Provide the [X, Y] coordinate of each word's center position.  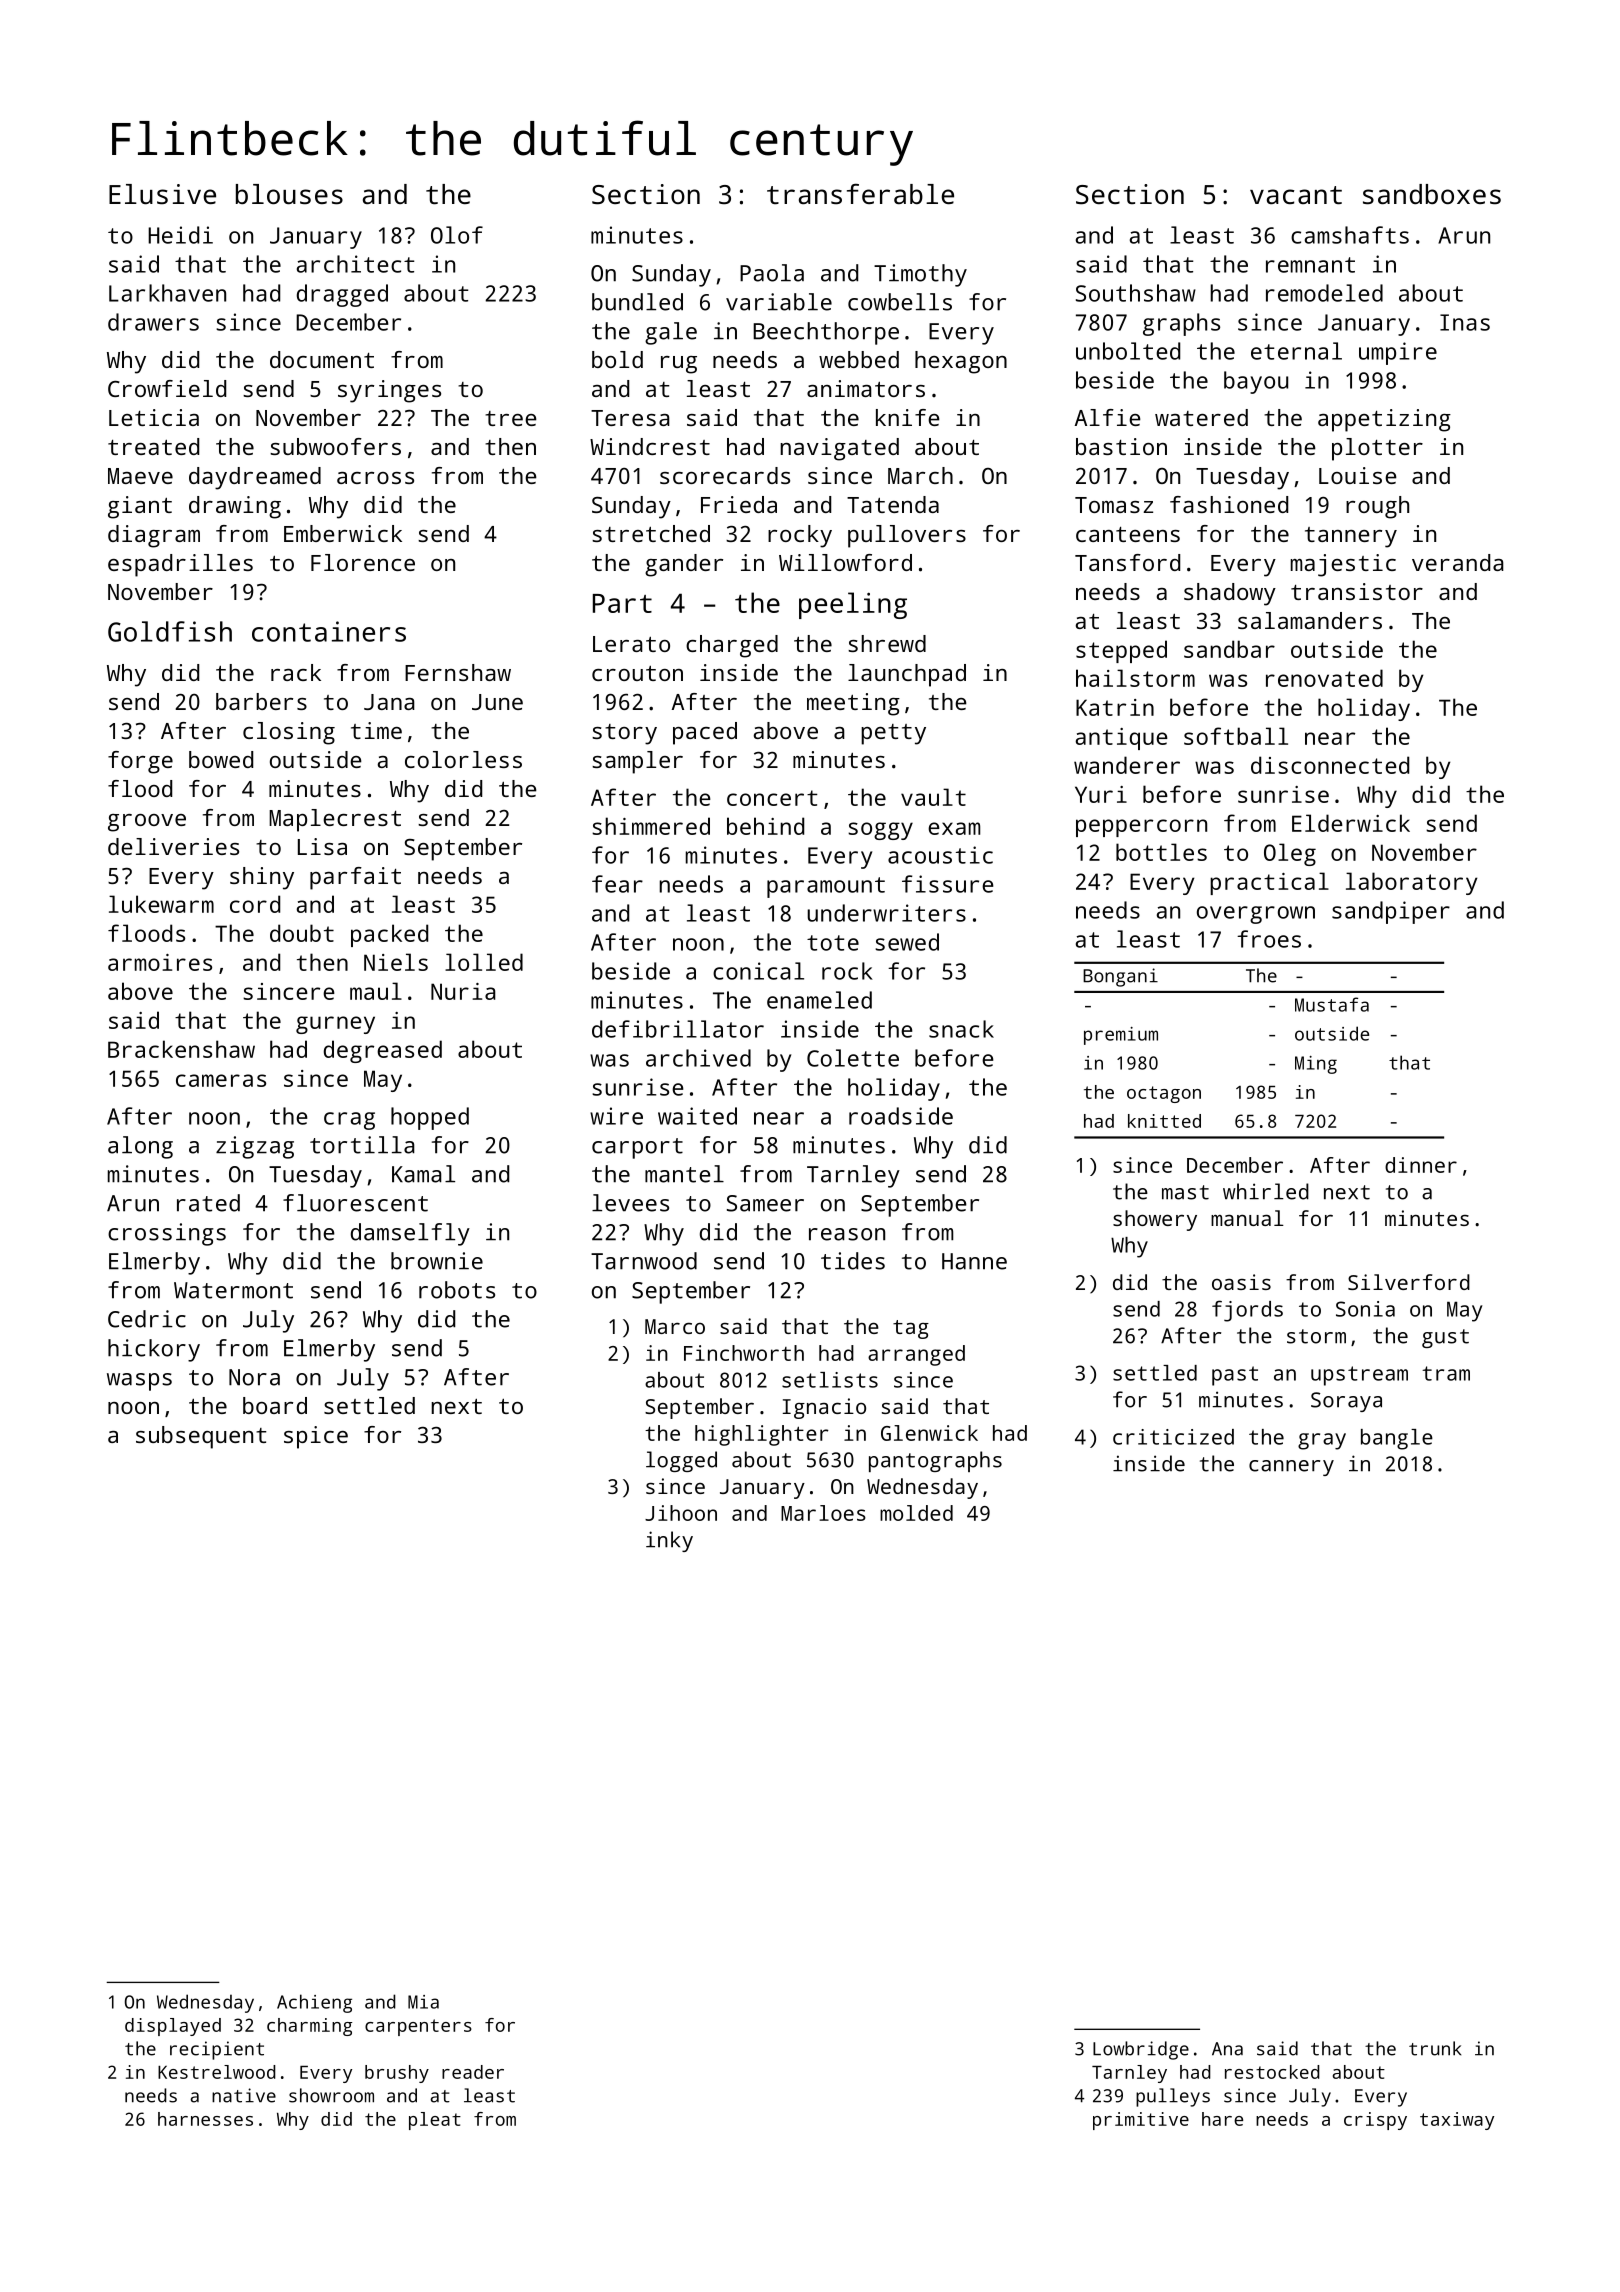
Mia [423, 2002]
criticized [1173, 1437]
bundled [637, 302]
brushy [397, 2074]
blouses [289, 194]
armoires [160, 962]
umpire [1398, 353]
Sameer [765, 1203]
